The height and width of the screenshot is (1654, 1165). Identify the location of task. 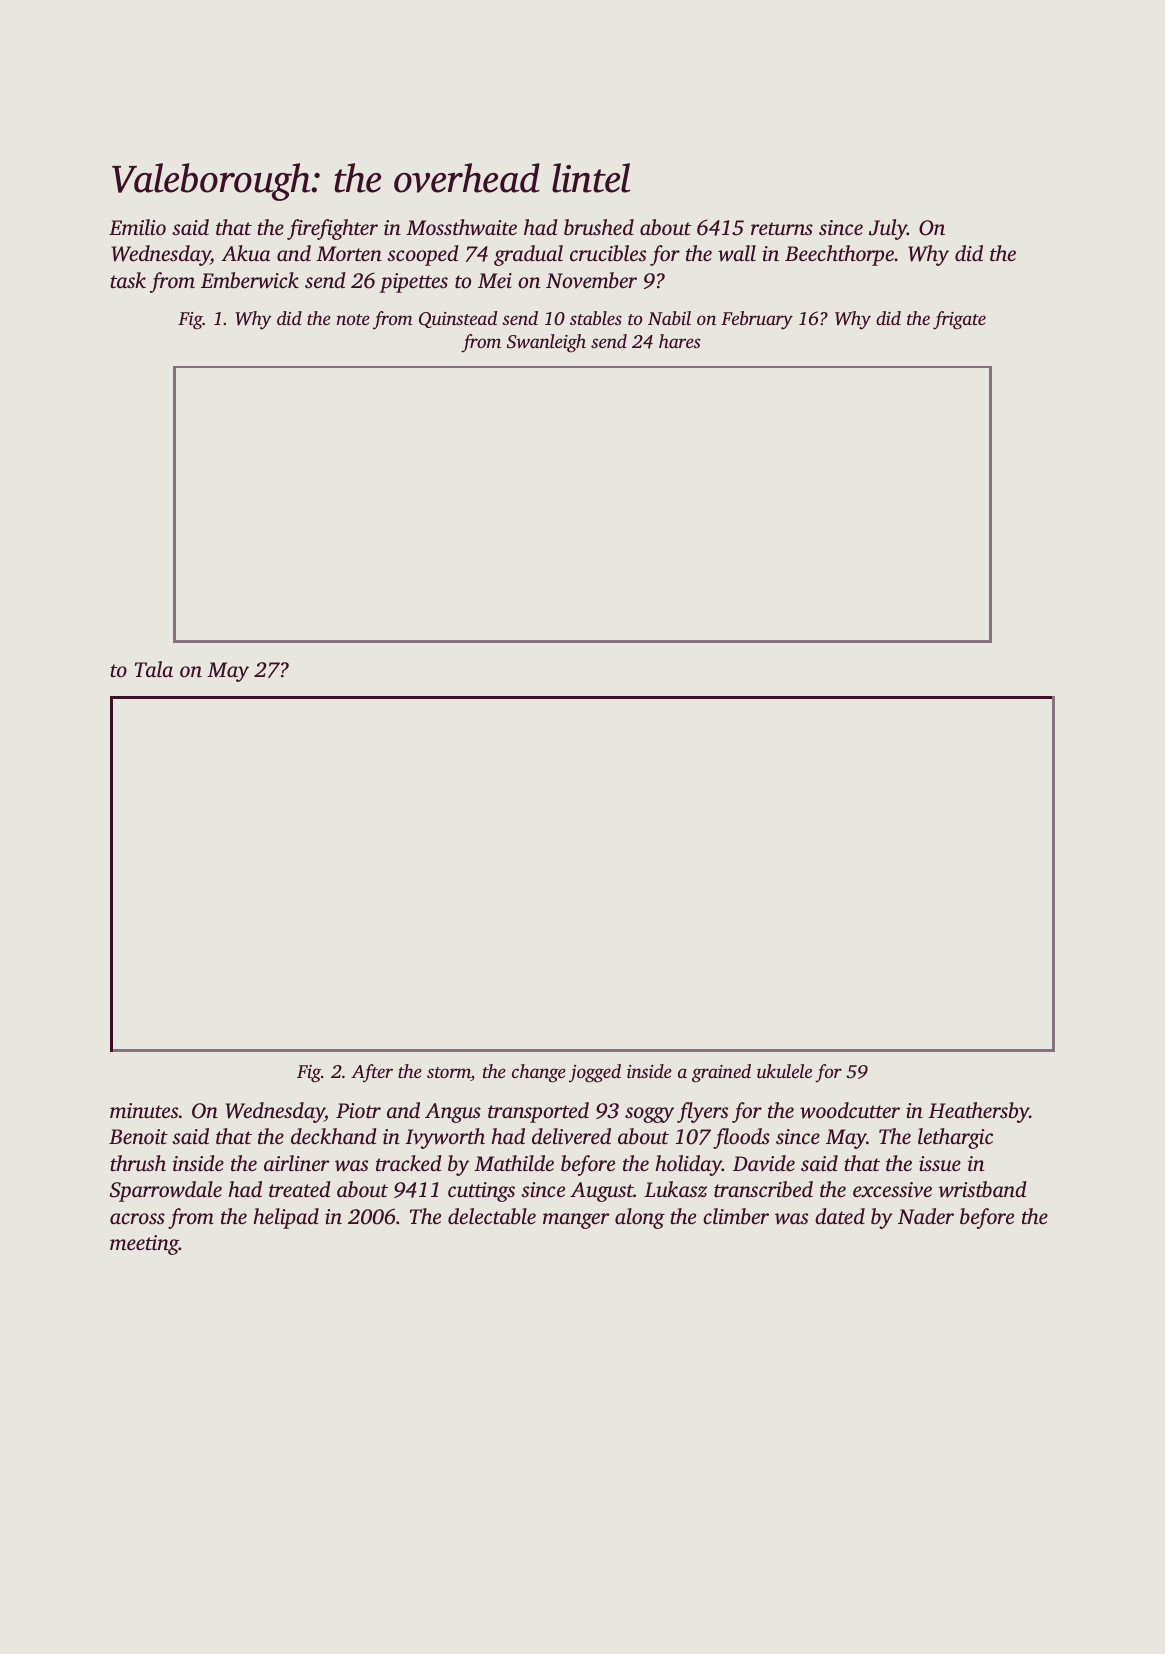
(128, 280).
